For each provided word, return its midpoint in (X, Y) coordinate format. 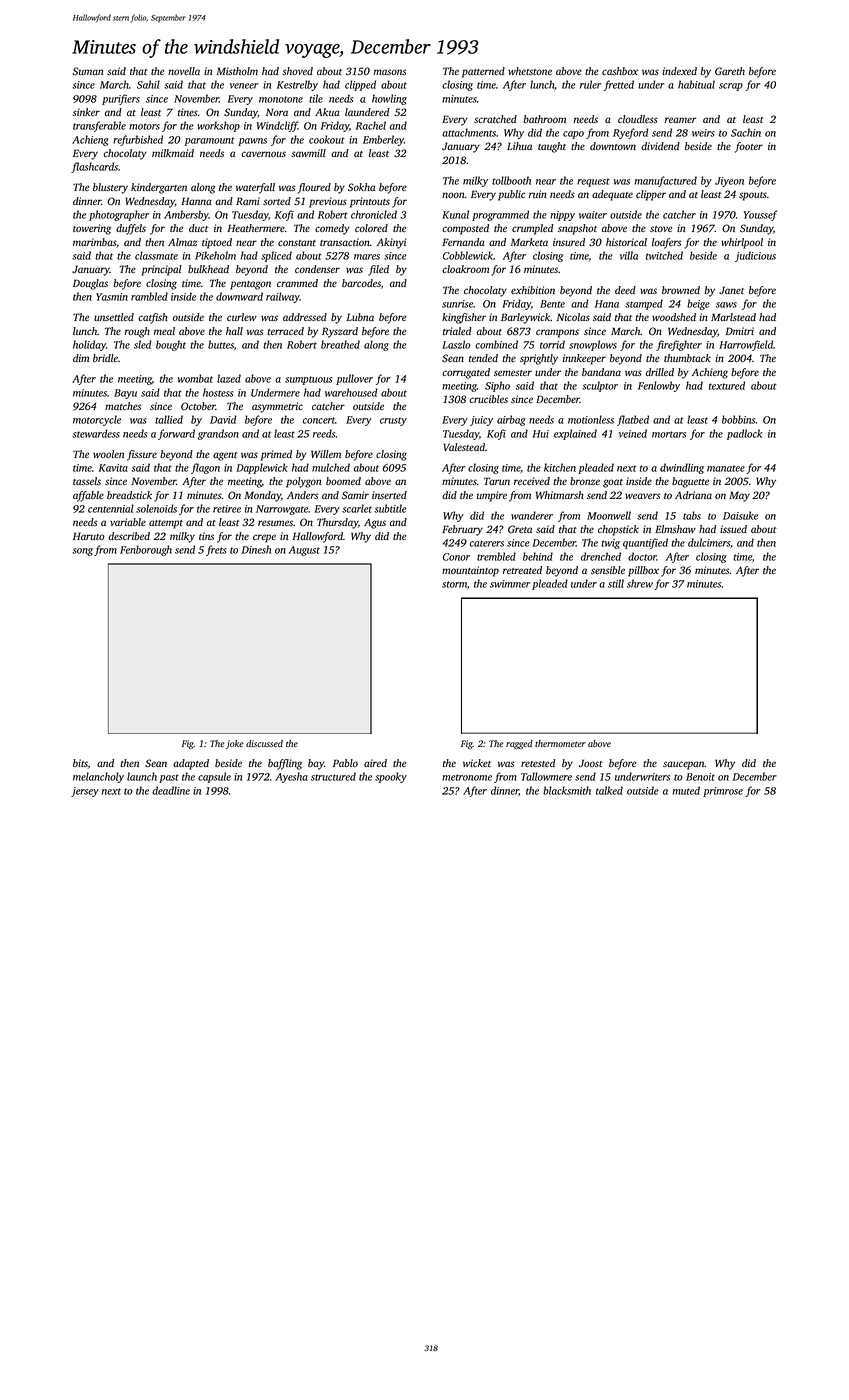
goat (613, 483)
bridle (105, 358)
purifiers (121, 99)
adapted (191, 764)
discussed (264, 743)
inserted (389, 495)
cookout (327, 139)
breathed (340, 344)
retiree (227, 509)
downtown (613, 146)
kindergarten (159, 188)
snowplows (593, 345)
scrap (731, 87)
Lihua (519, 146)
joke (234, 744)
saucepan (684, 765)
